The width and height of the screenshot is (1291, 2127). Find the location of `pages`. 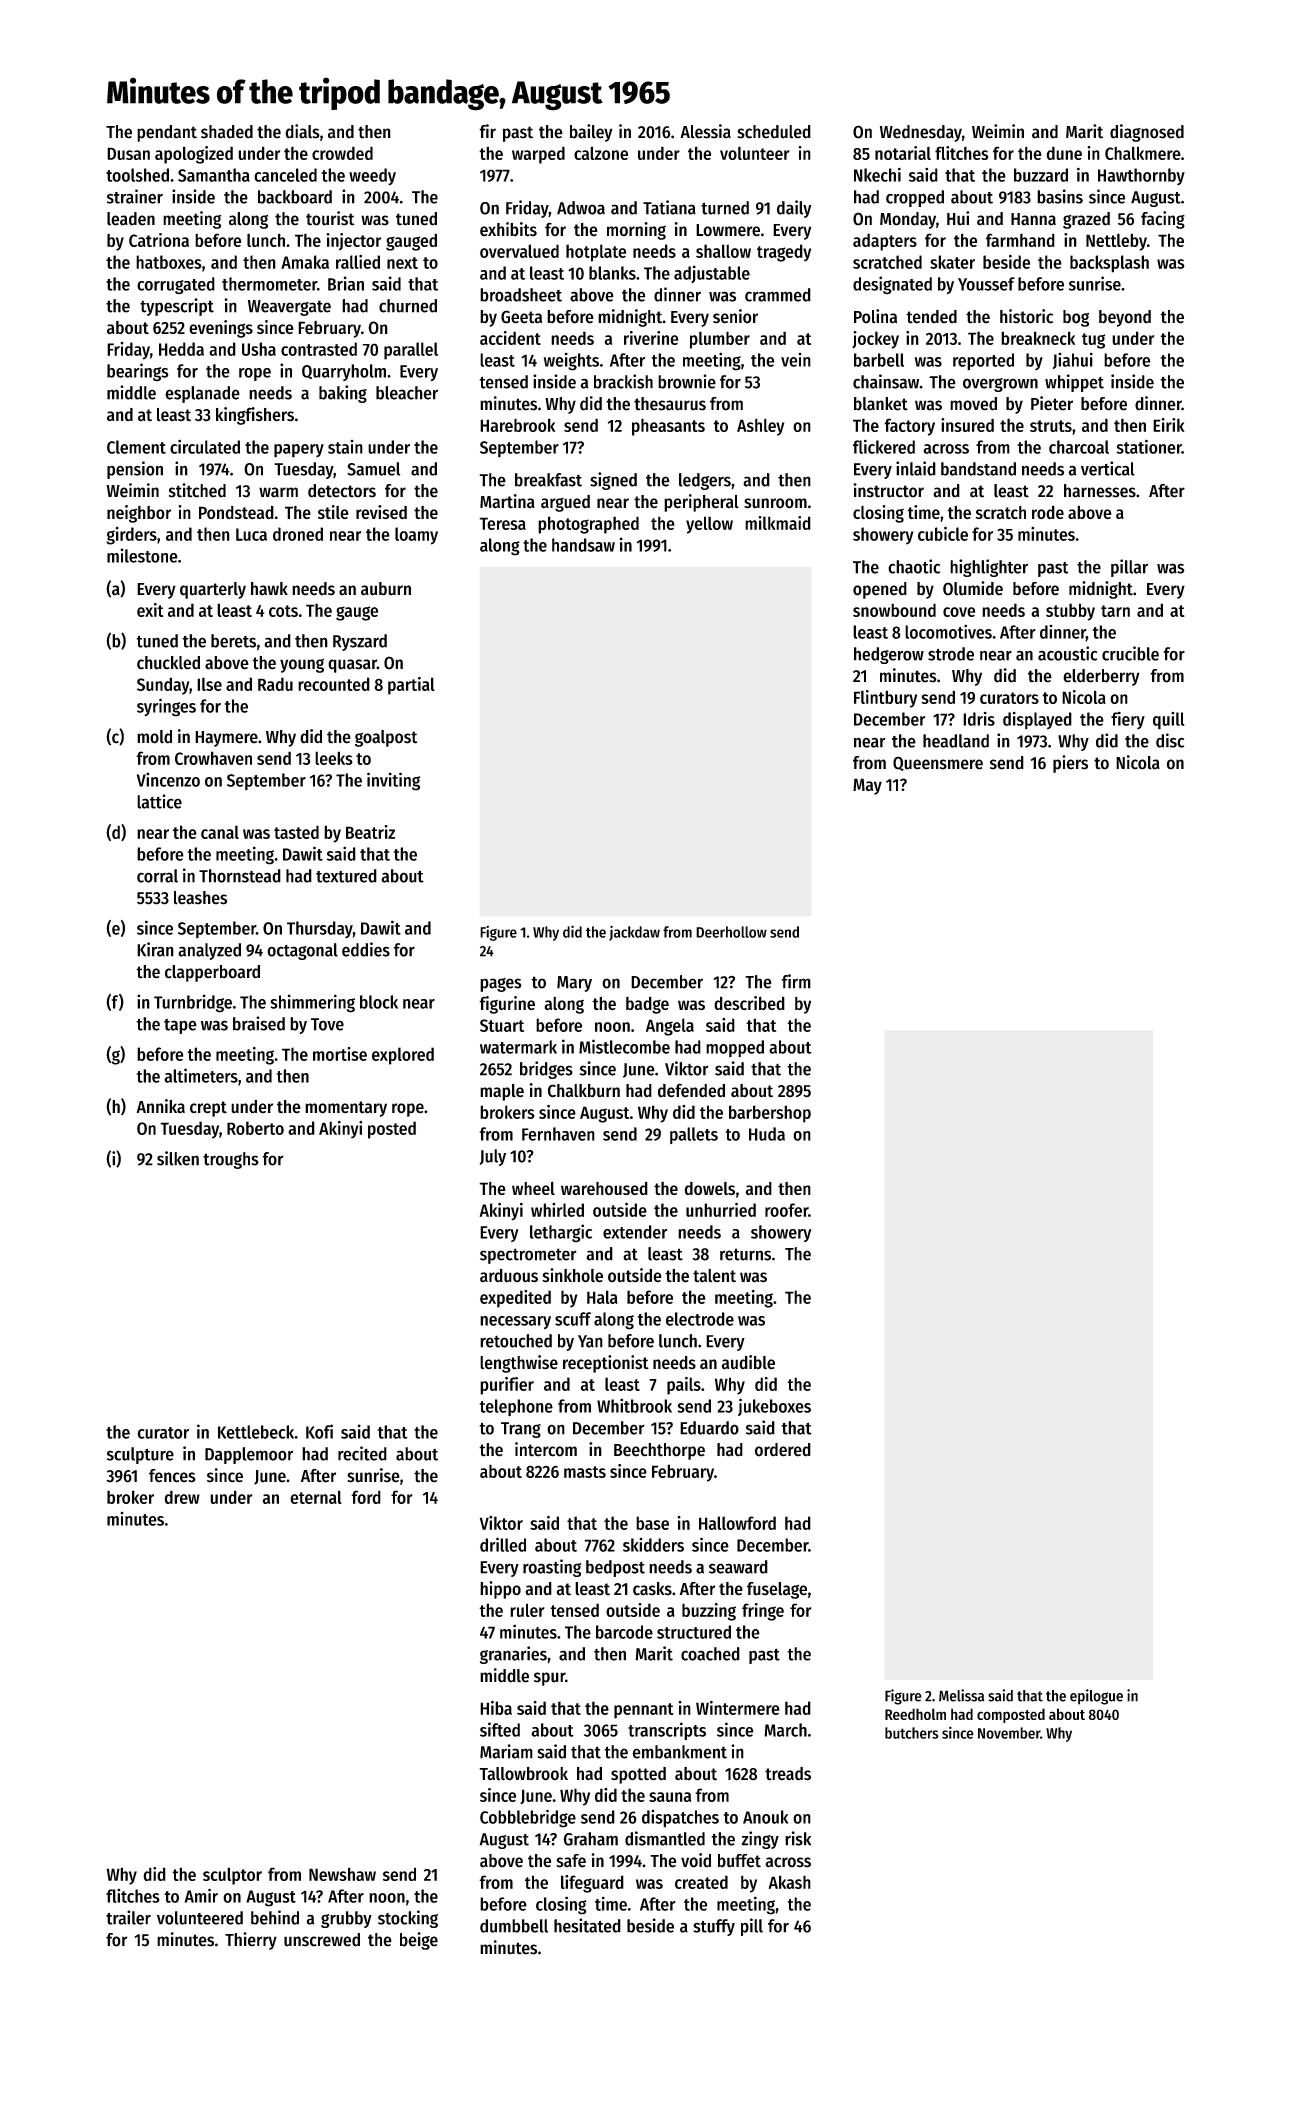

pages is located at coordinates (501, 985).
